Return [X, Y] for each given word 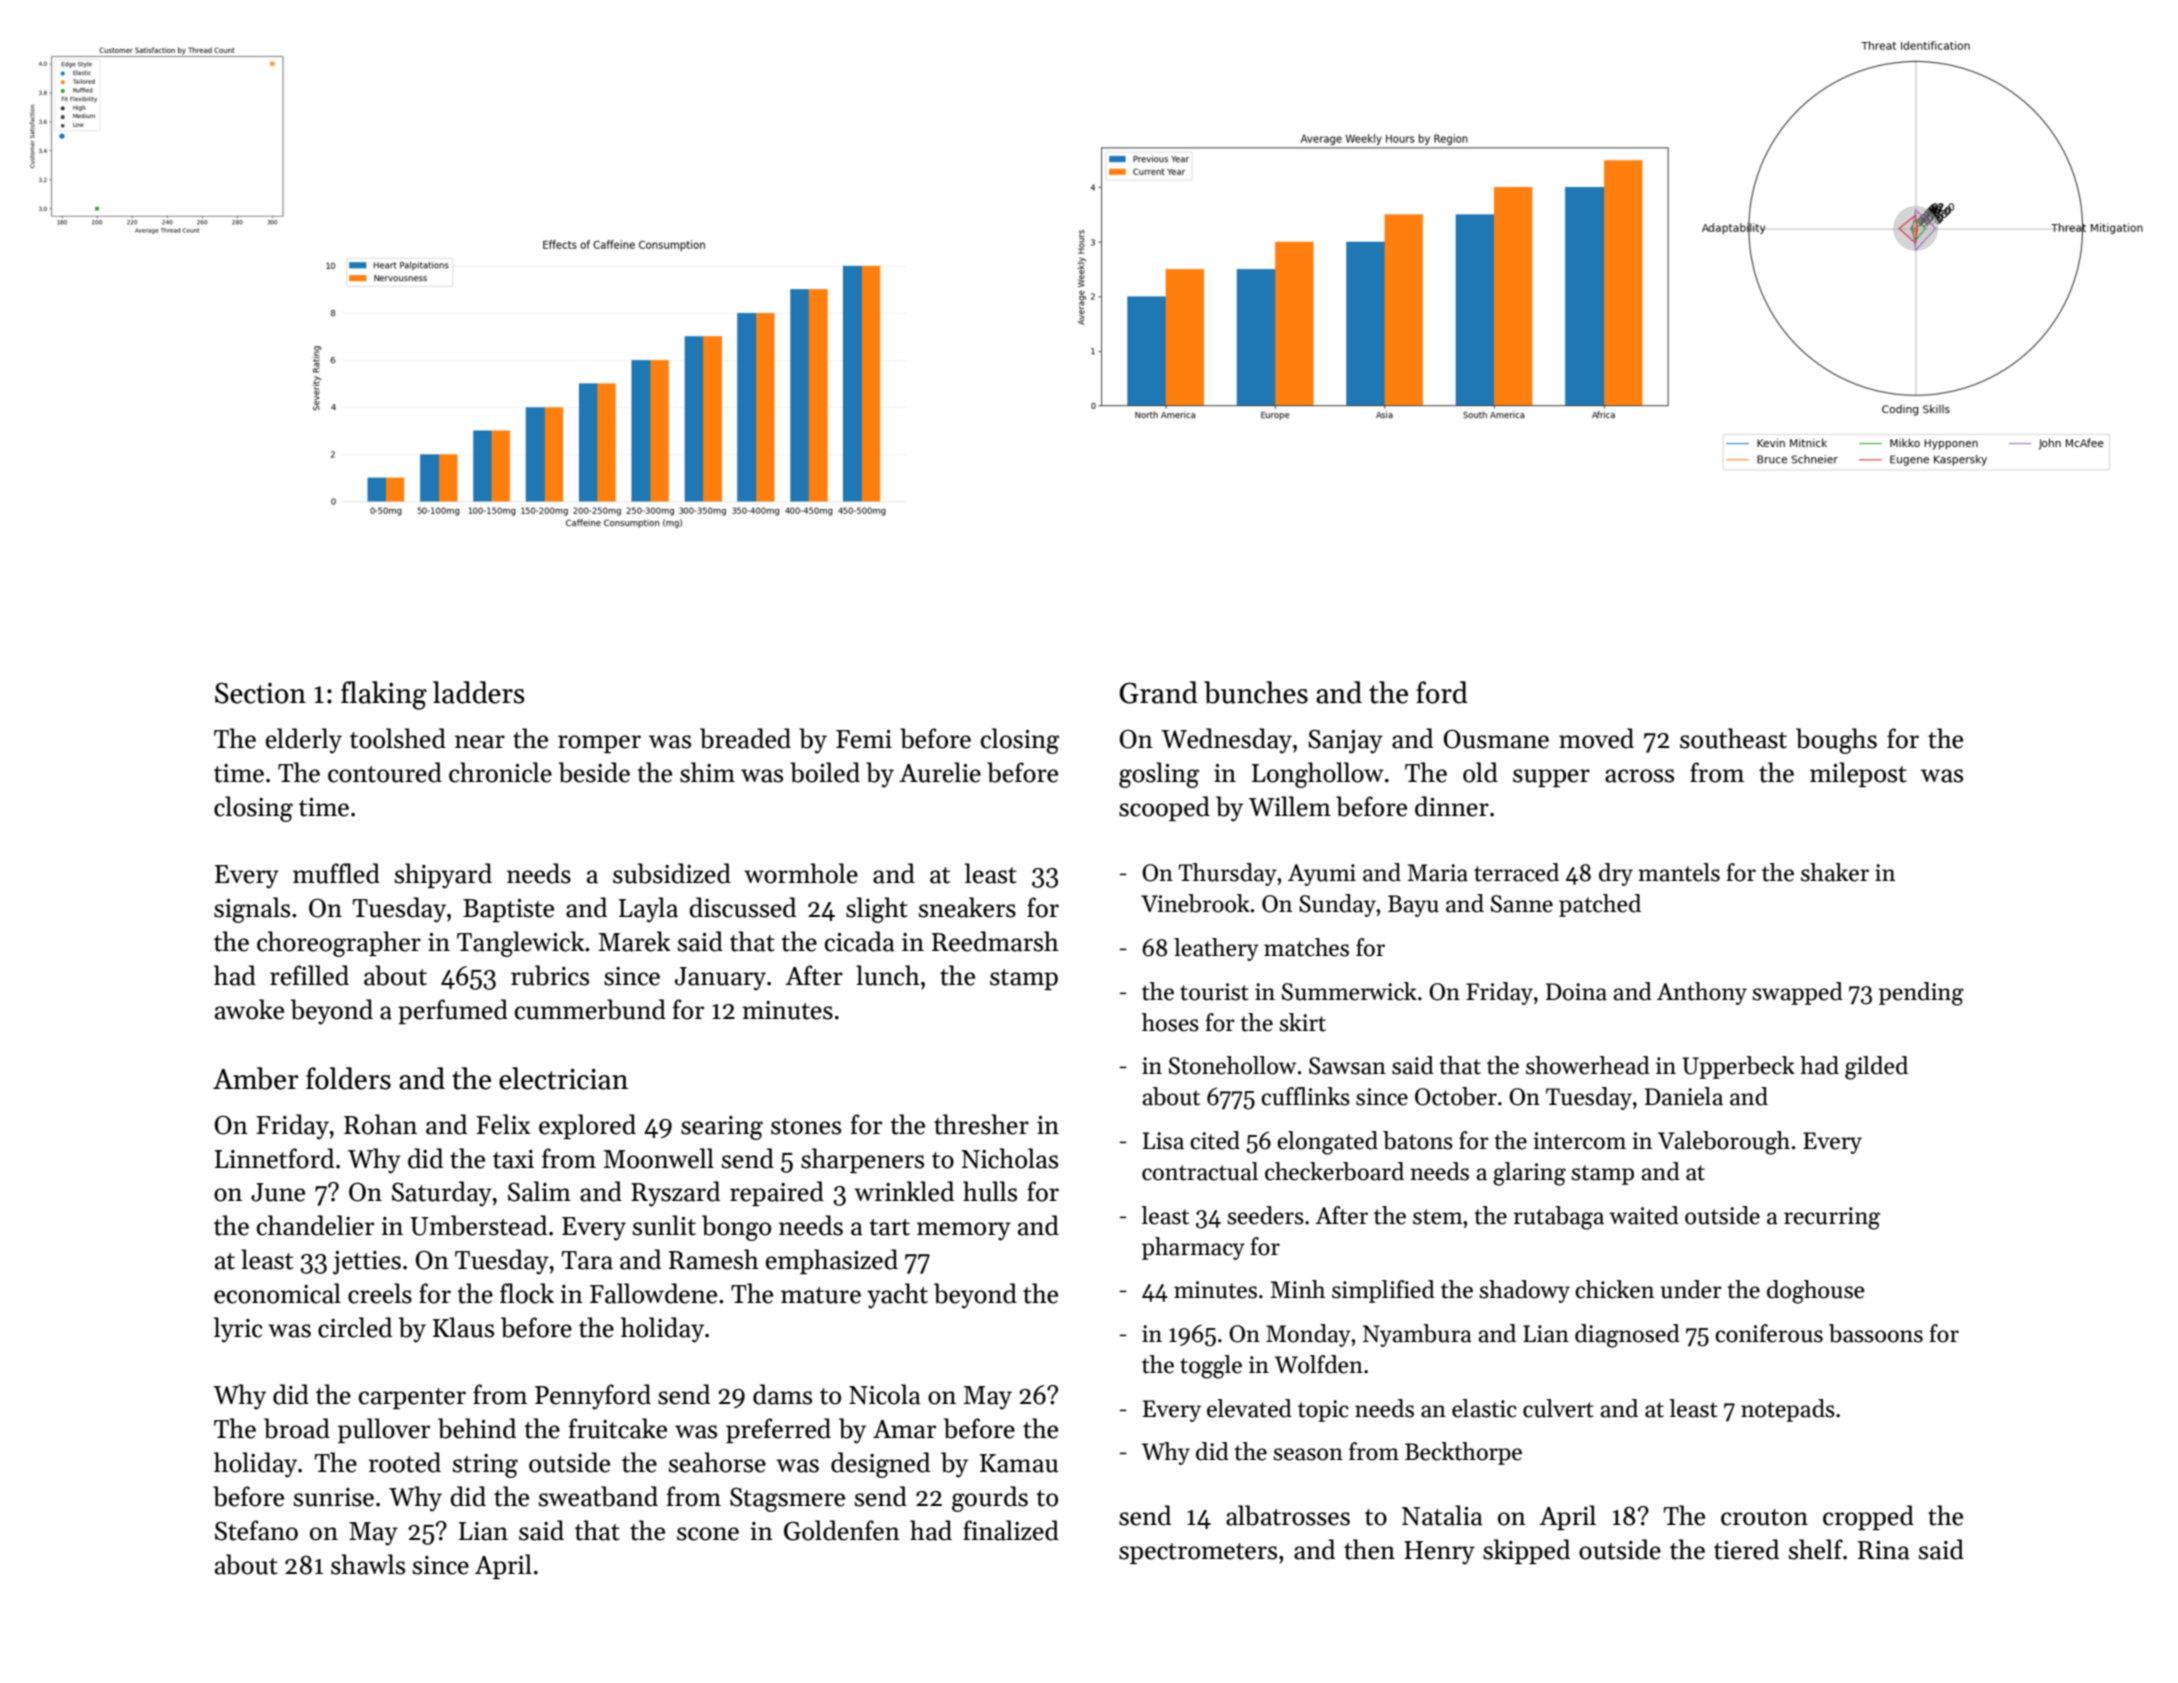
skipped [1526, 1551]
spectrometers [1198, 1553]
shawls [368, 1564]
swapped [1797, 993]
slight [877, 910]
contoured [385, 772]
